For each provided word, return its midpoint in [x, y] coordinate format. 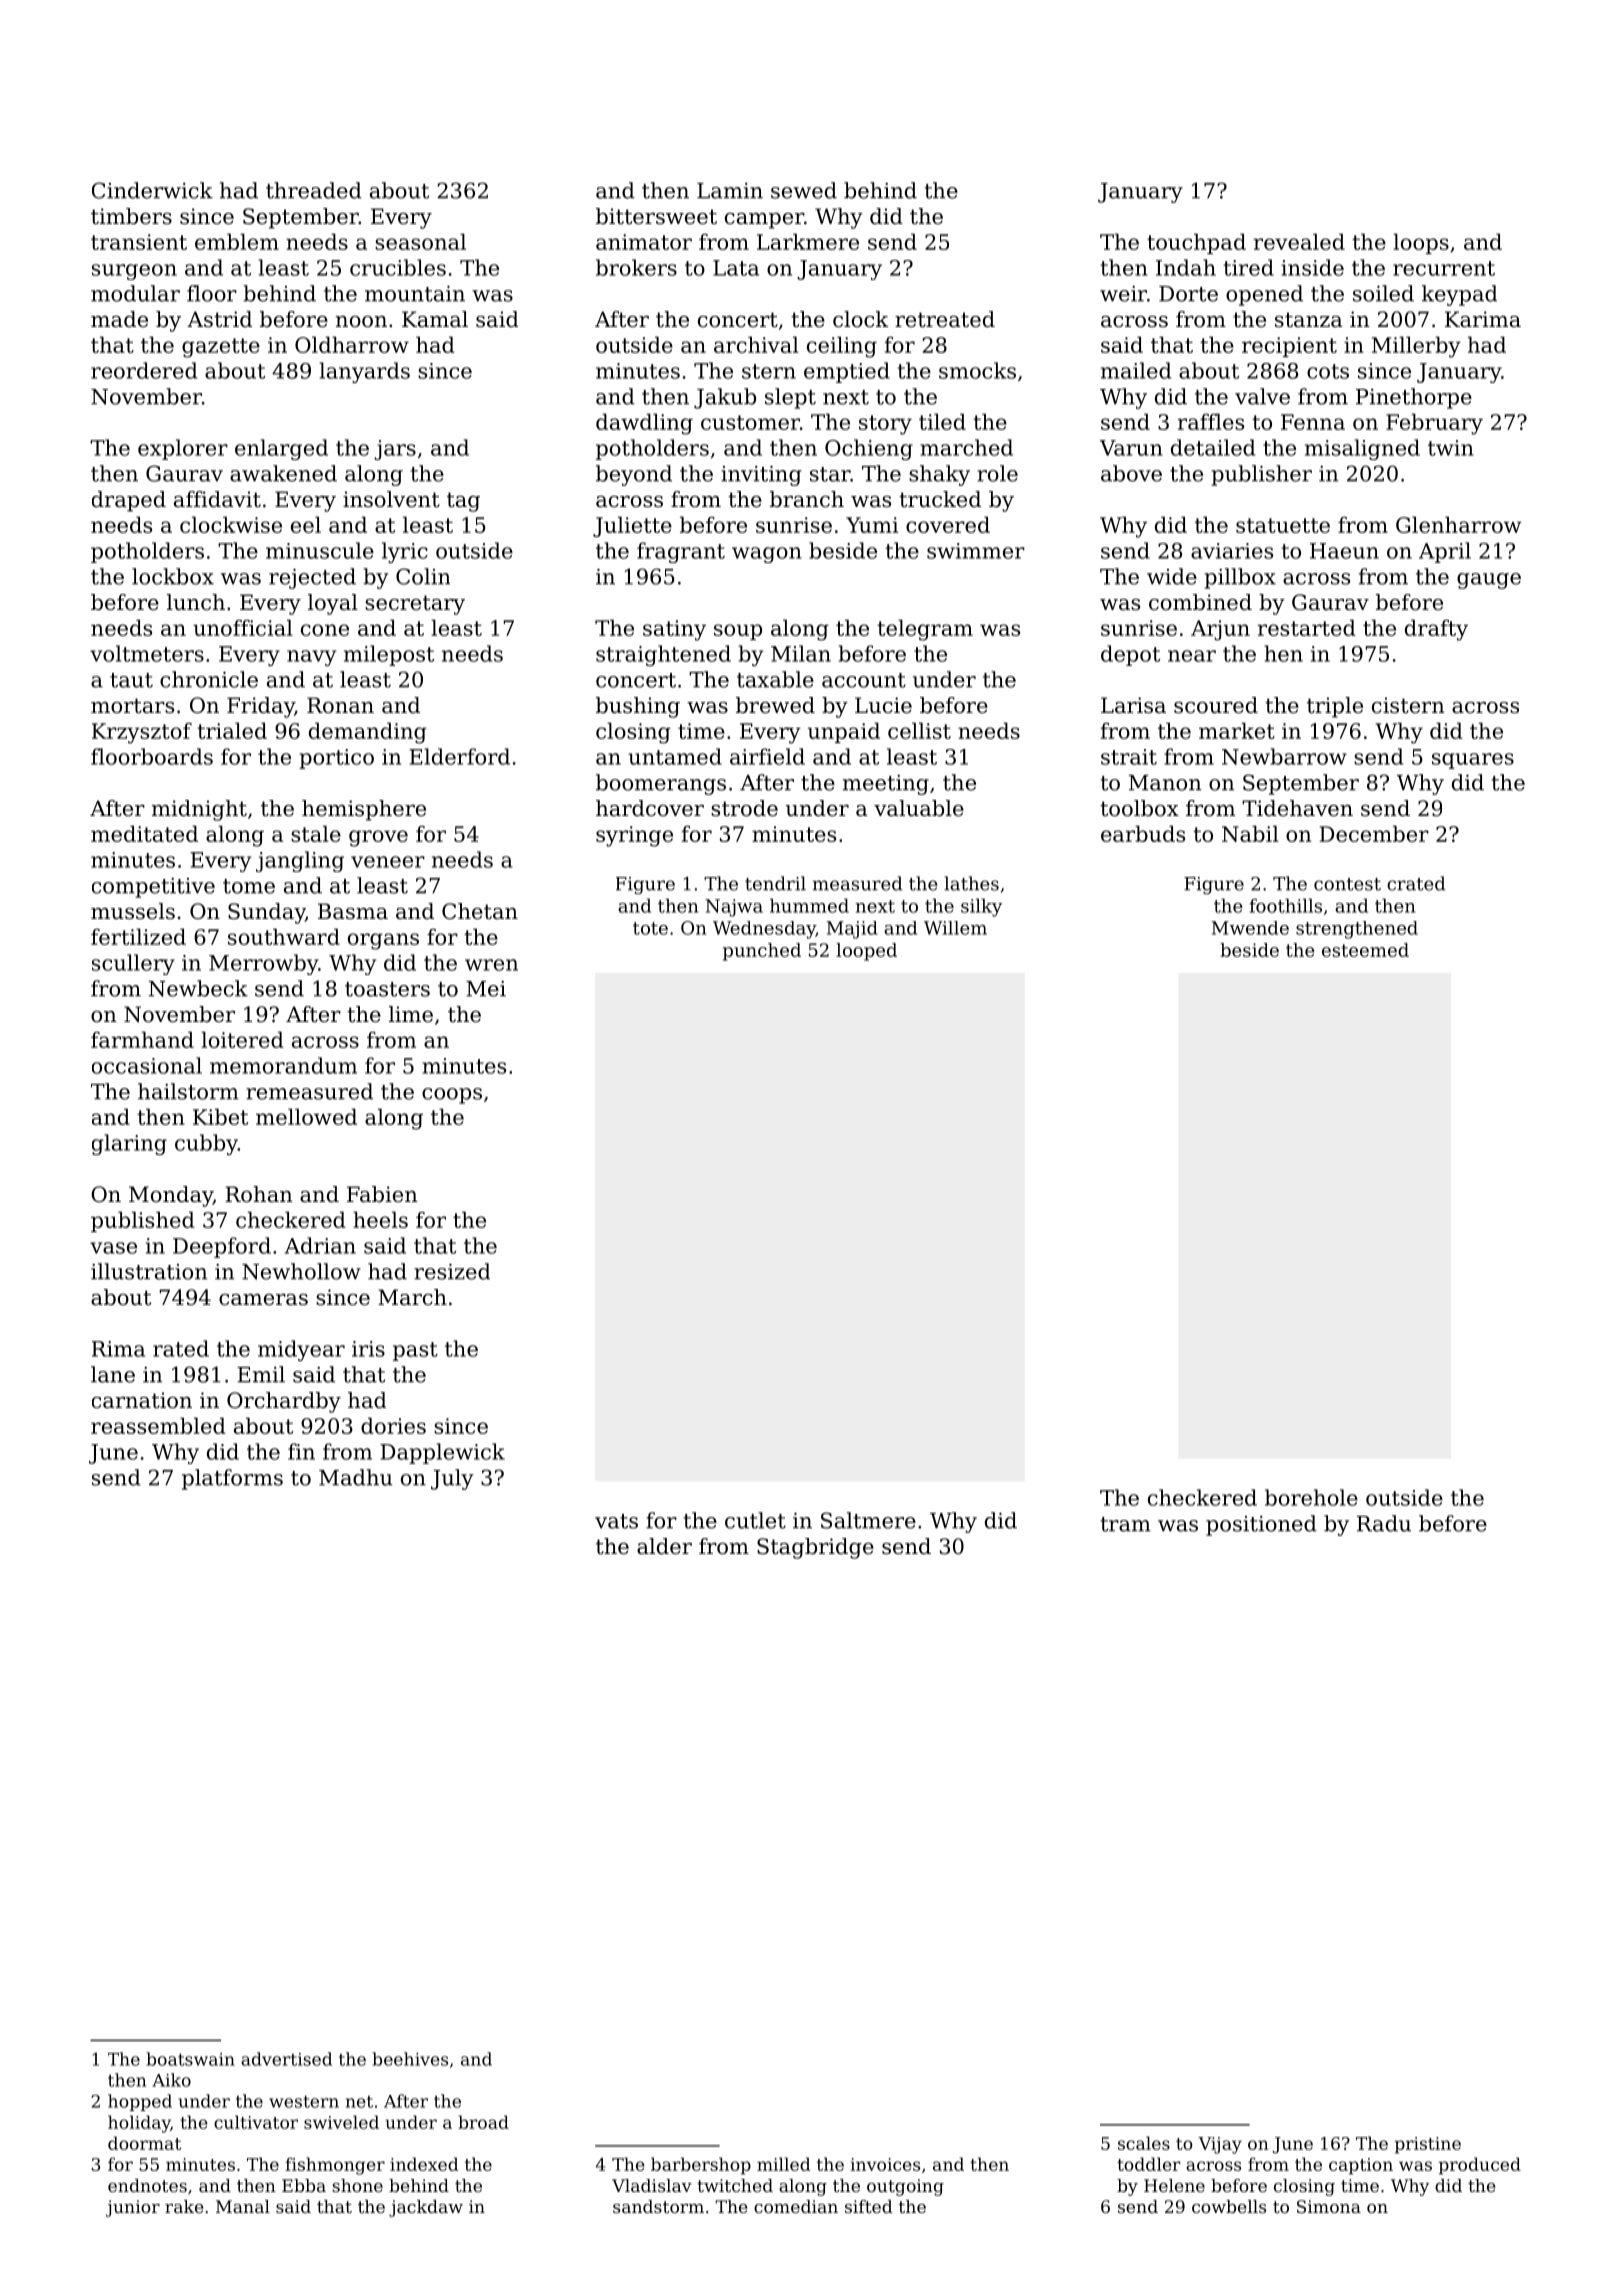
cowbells [1229, 2206]
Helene [1174, 2185]
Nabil [1250, 833]
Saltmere [868, 1520]
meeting [886, 785]
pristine [1428, 2145]
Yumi [872, 525]
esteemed [1365, 950]
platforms [232, 1479]
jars [395, 450]
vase [113, 1248]
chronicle [209, 679]
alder [664, 1546]
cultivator [256, 2122]
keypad [1459, 295]
